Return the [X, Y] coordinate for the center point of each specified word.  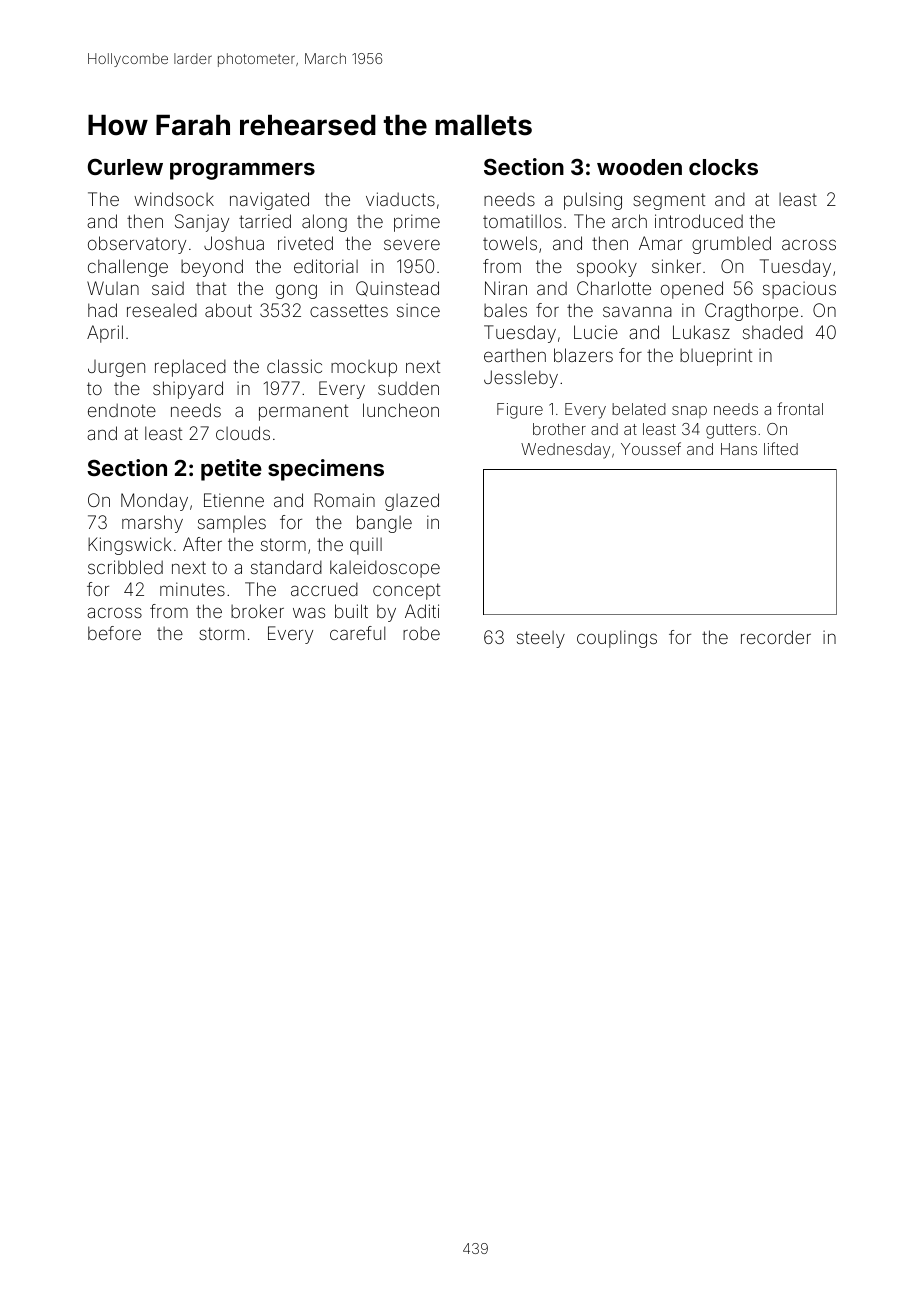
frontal [800, 408]
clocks [723, 167]
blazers [583, 355]
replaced [190, 368]
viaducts [400, 199]
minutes [192, 589]
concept [406, 591]
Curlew [125, 166]
